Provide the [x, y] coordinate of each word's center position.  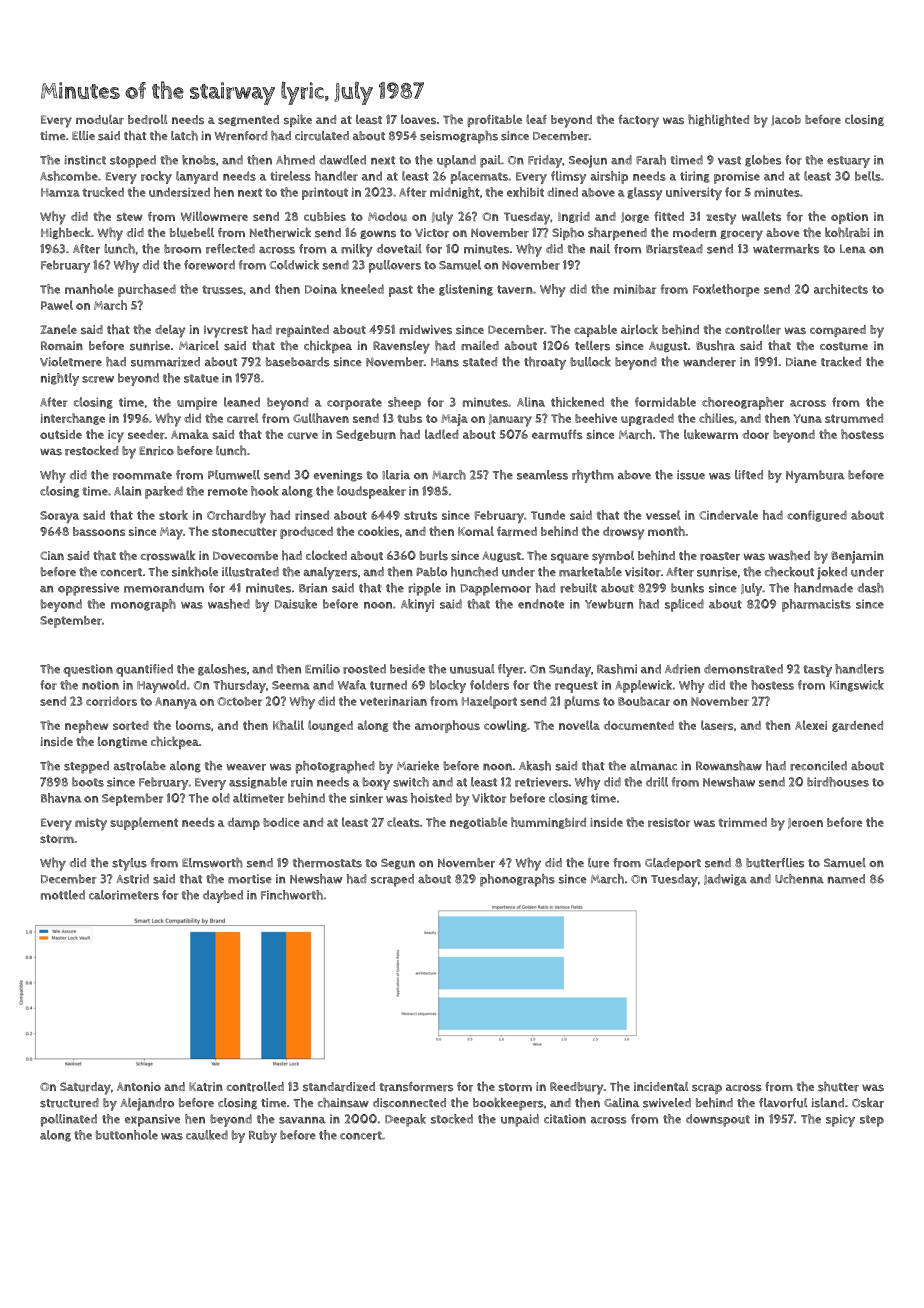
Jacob [786, 120]
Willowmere [214, 216]
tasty [817, 671]
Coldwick [294, 265]
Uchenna [799, 879]
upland [456, 161]
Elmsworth [212, 862]
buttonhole [127, 1135]
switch [411, 782]
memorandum [164, 588]
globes [763, 161]
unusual [472, 669]
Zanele [58, 329]
